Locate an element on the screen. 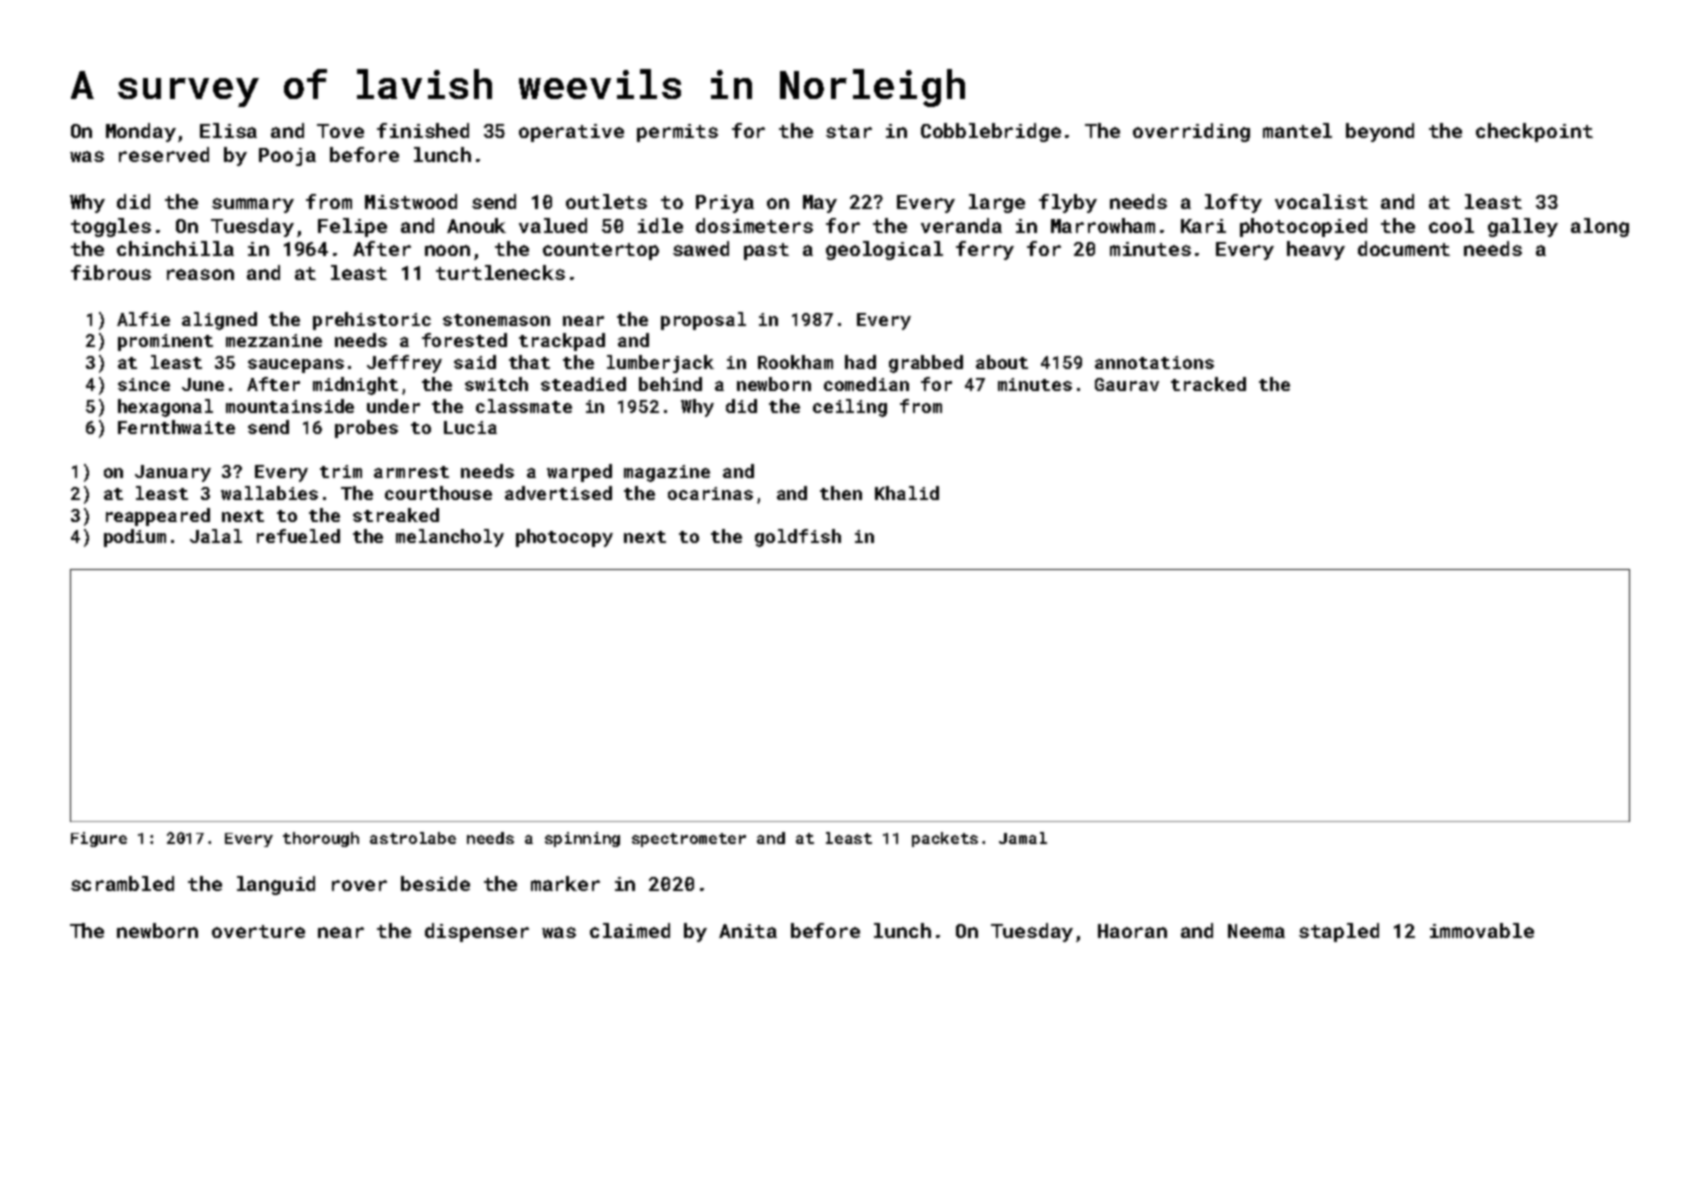 The image size is (1700, 1202). beyond is located at coordinates (1380, 132).
